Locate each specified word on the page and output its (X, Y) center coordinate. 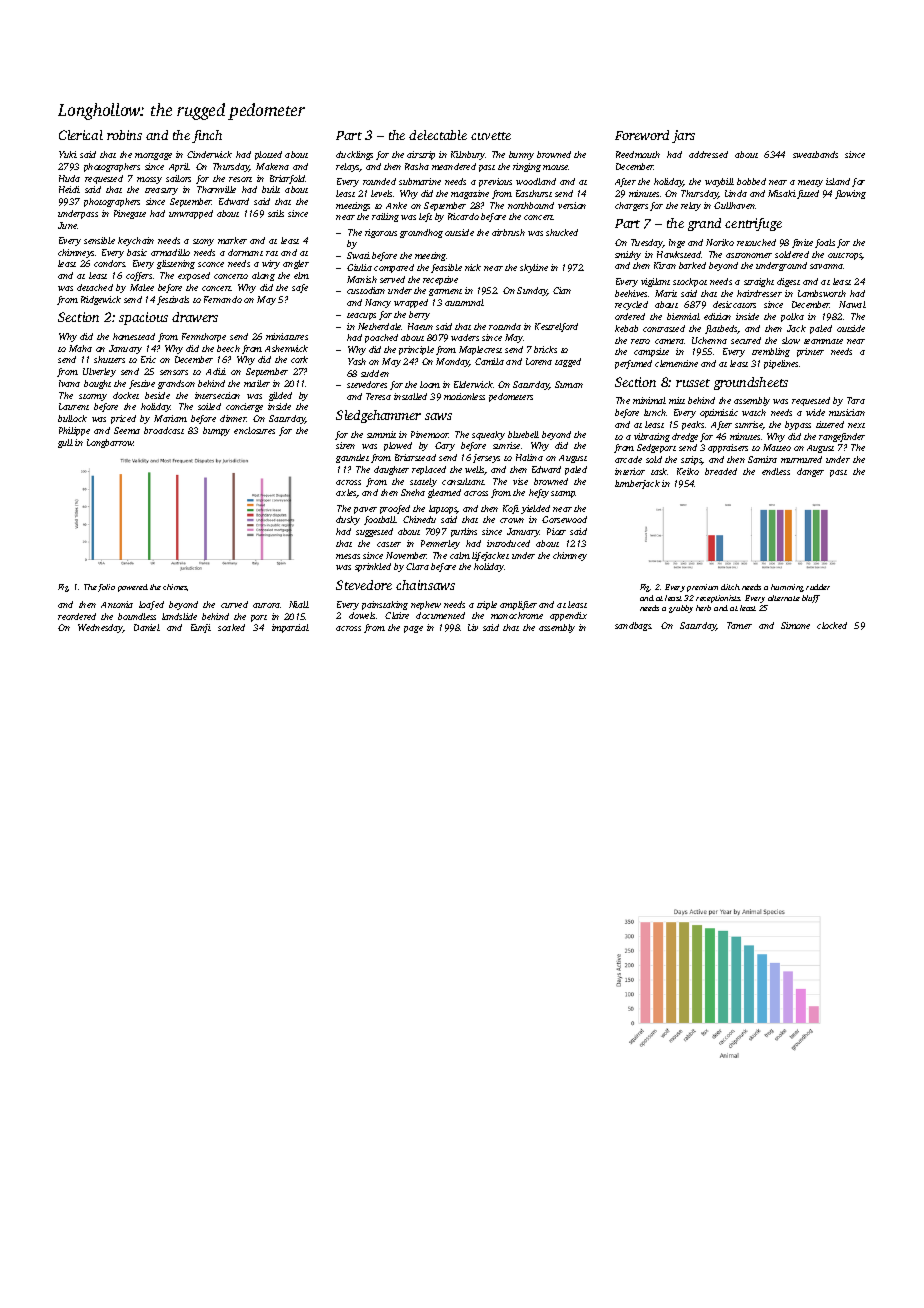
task (659, 471)
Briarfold (288, 179)
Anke (396, 205)
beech (228, 348)
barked (692, 265)
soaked (231, 627)
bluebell (523, 434)
